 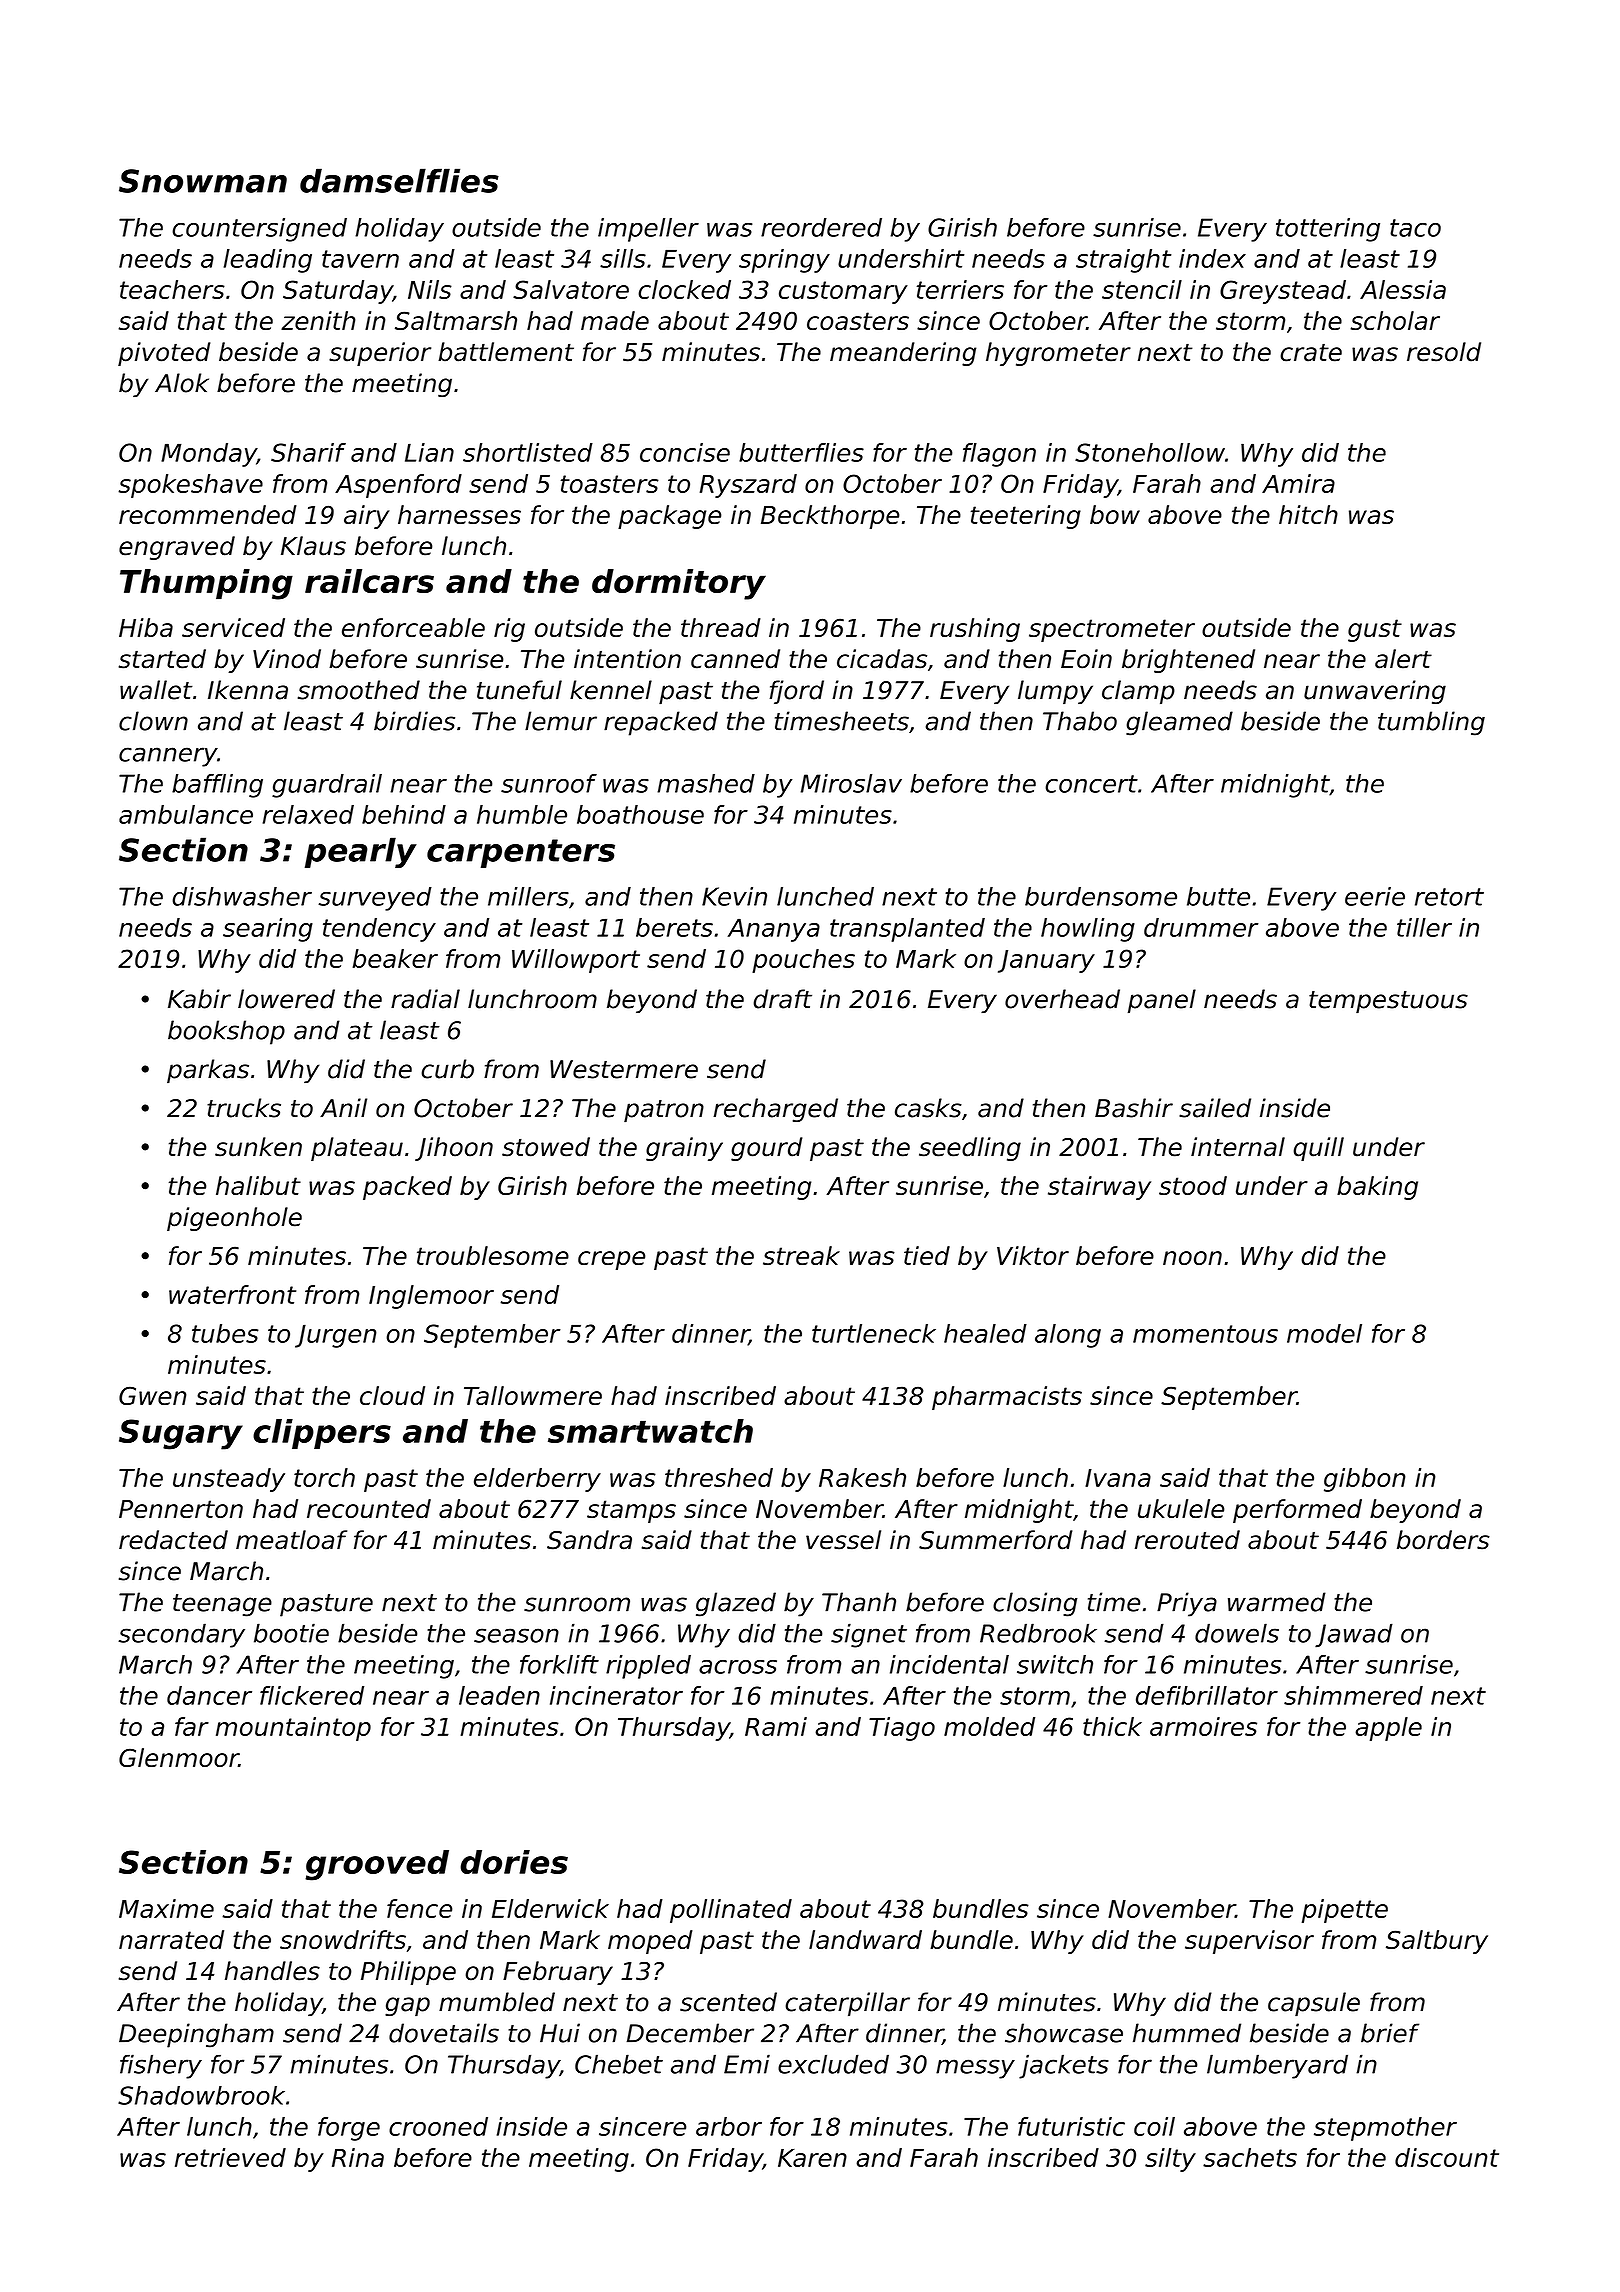 What do you see at coordinates (171, 1939) in the screenshot?
I see `narrated` at bounding box center [171, 1939].
